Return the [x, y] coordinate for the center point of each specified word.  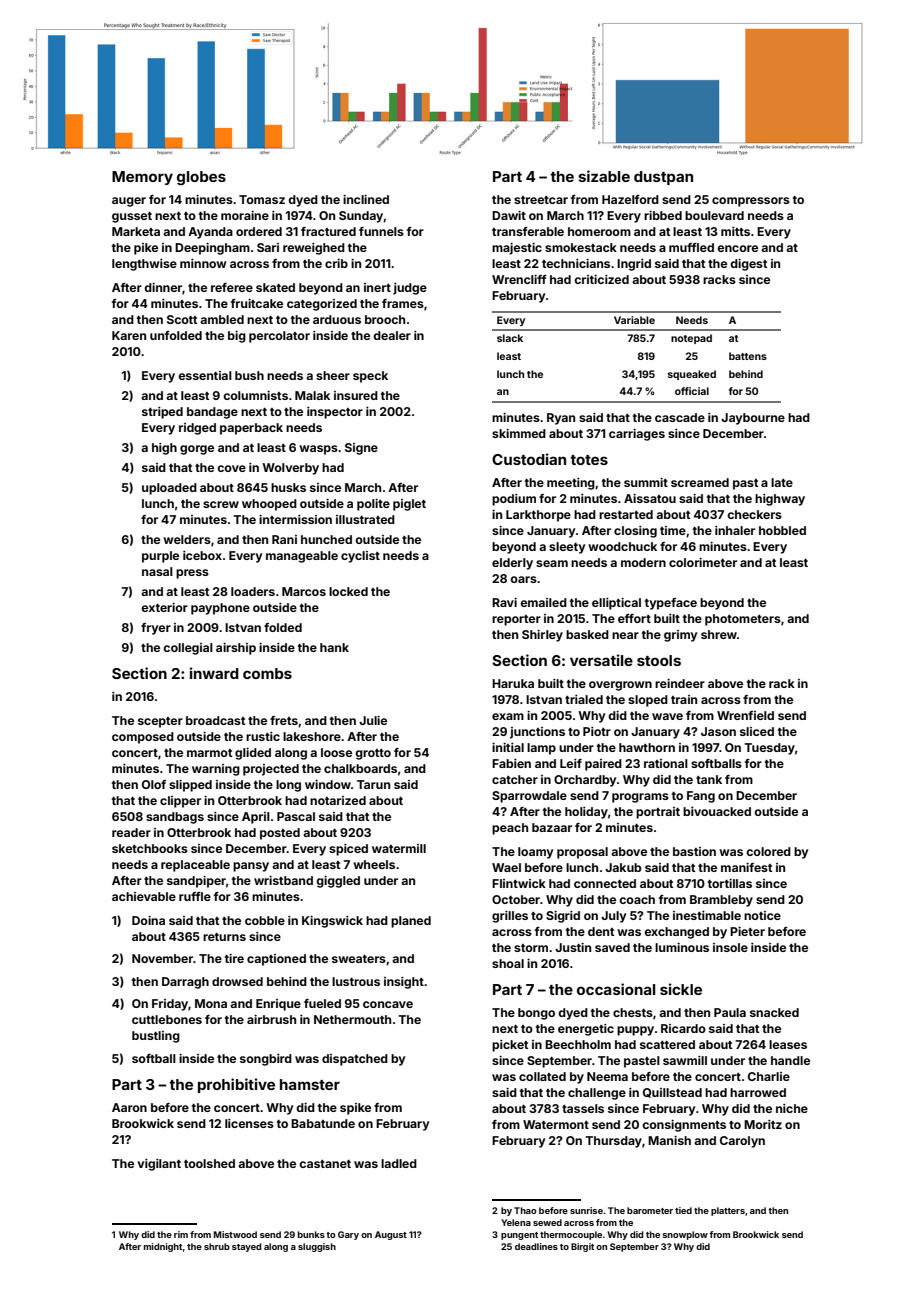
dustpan [663, 178]
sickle [681, 989]
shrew [719, 634]
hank [334, 647]
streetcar [541, 200]
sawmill [685, 1060]
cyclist [360, 557]
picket [510, 1046]
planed [411, 922]
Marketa [136, 231]
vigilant [159, 1165]
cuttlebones [167, 1019]
